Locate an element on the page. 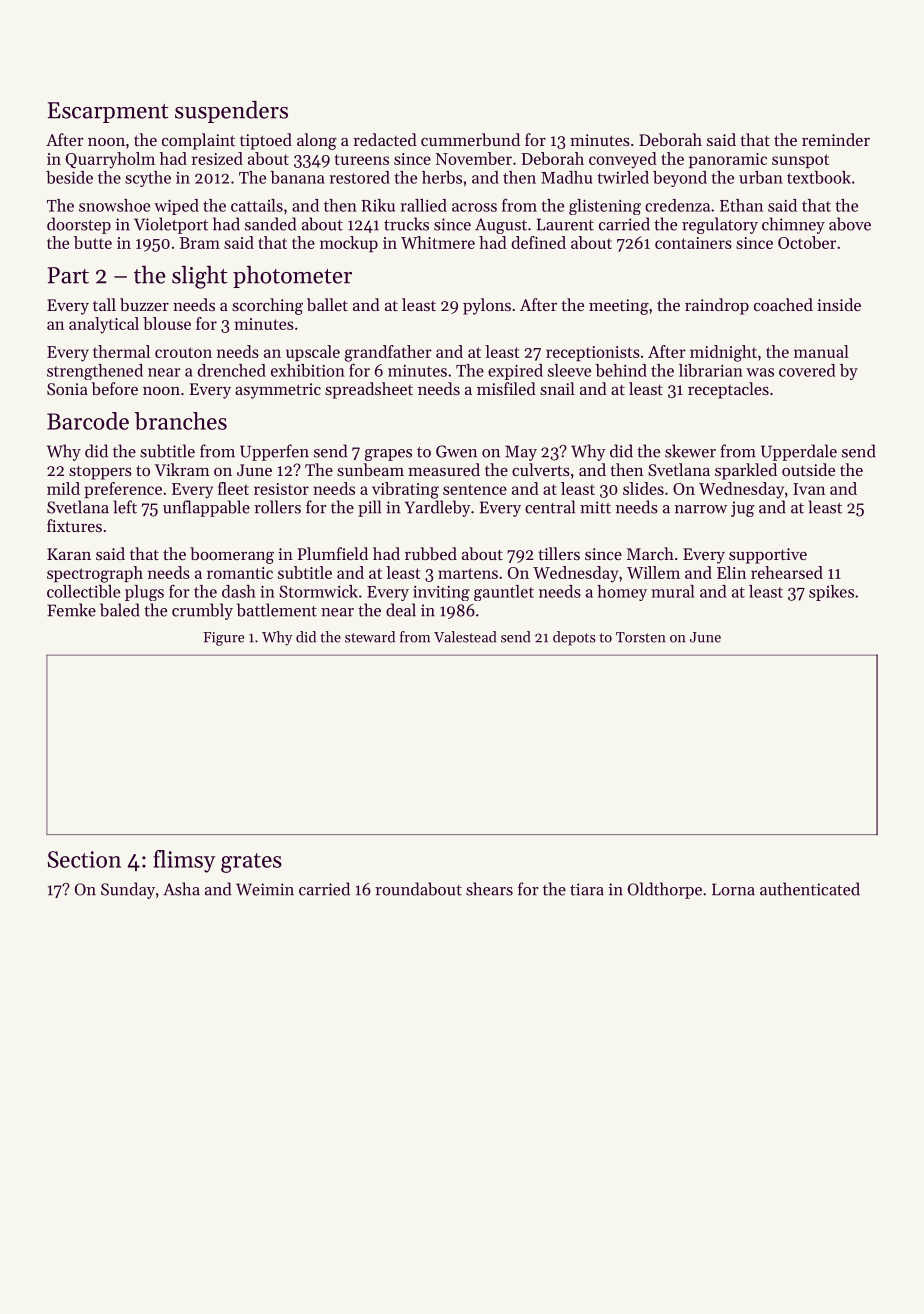 The image size is (924, 1314). spreadsheet is located at coordinates (369, 390).
